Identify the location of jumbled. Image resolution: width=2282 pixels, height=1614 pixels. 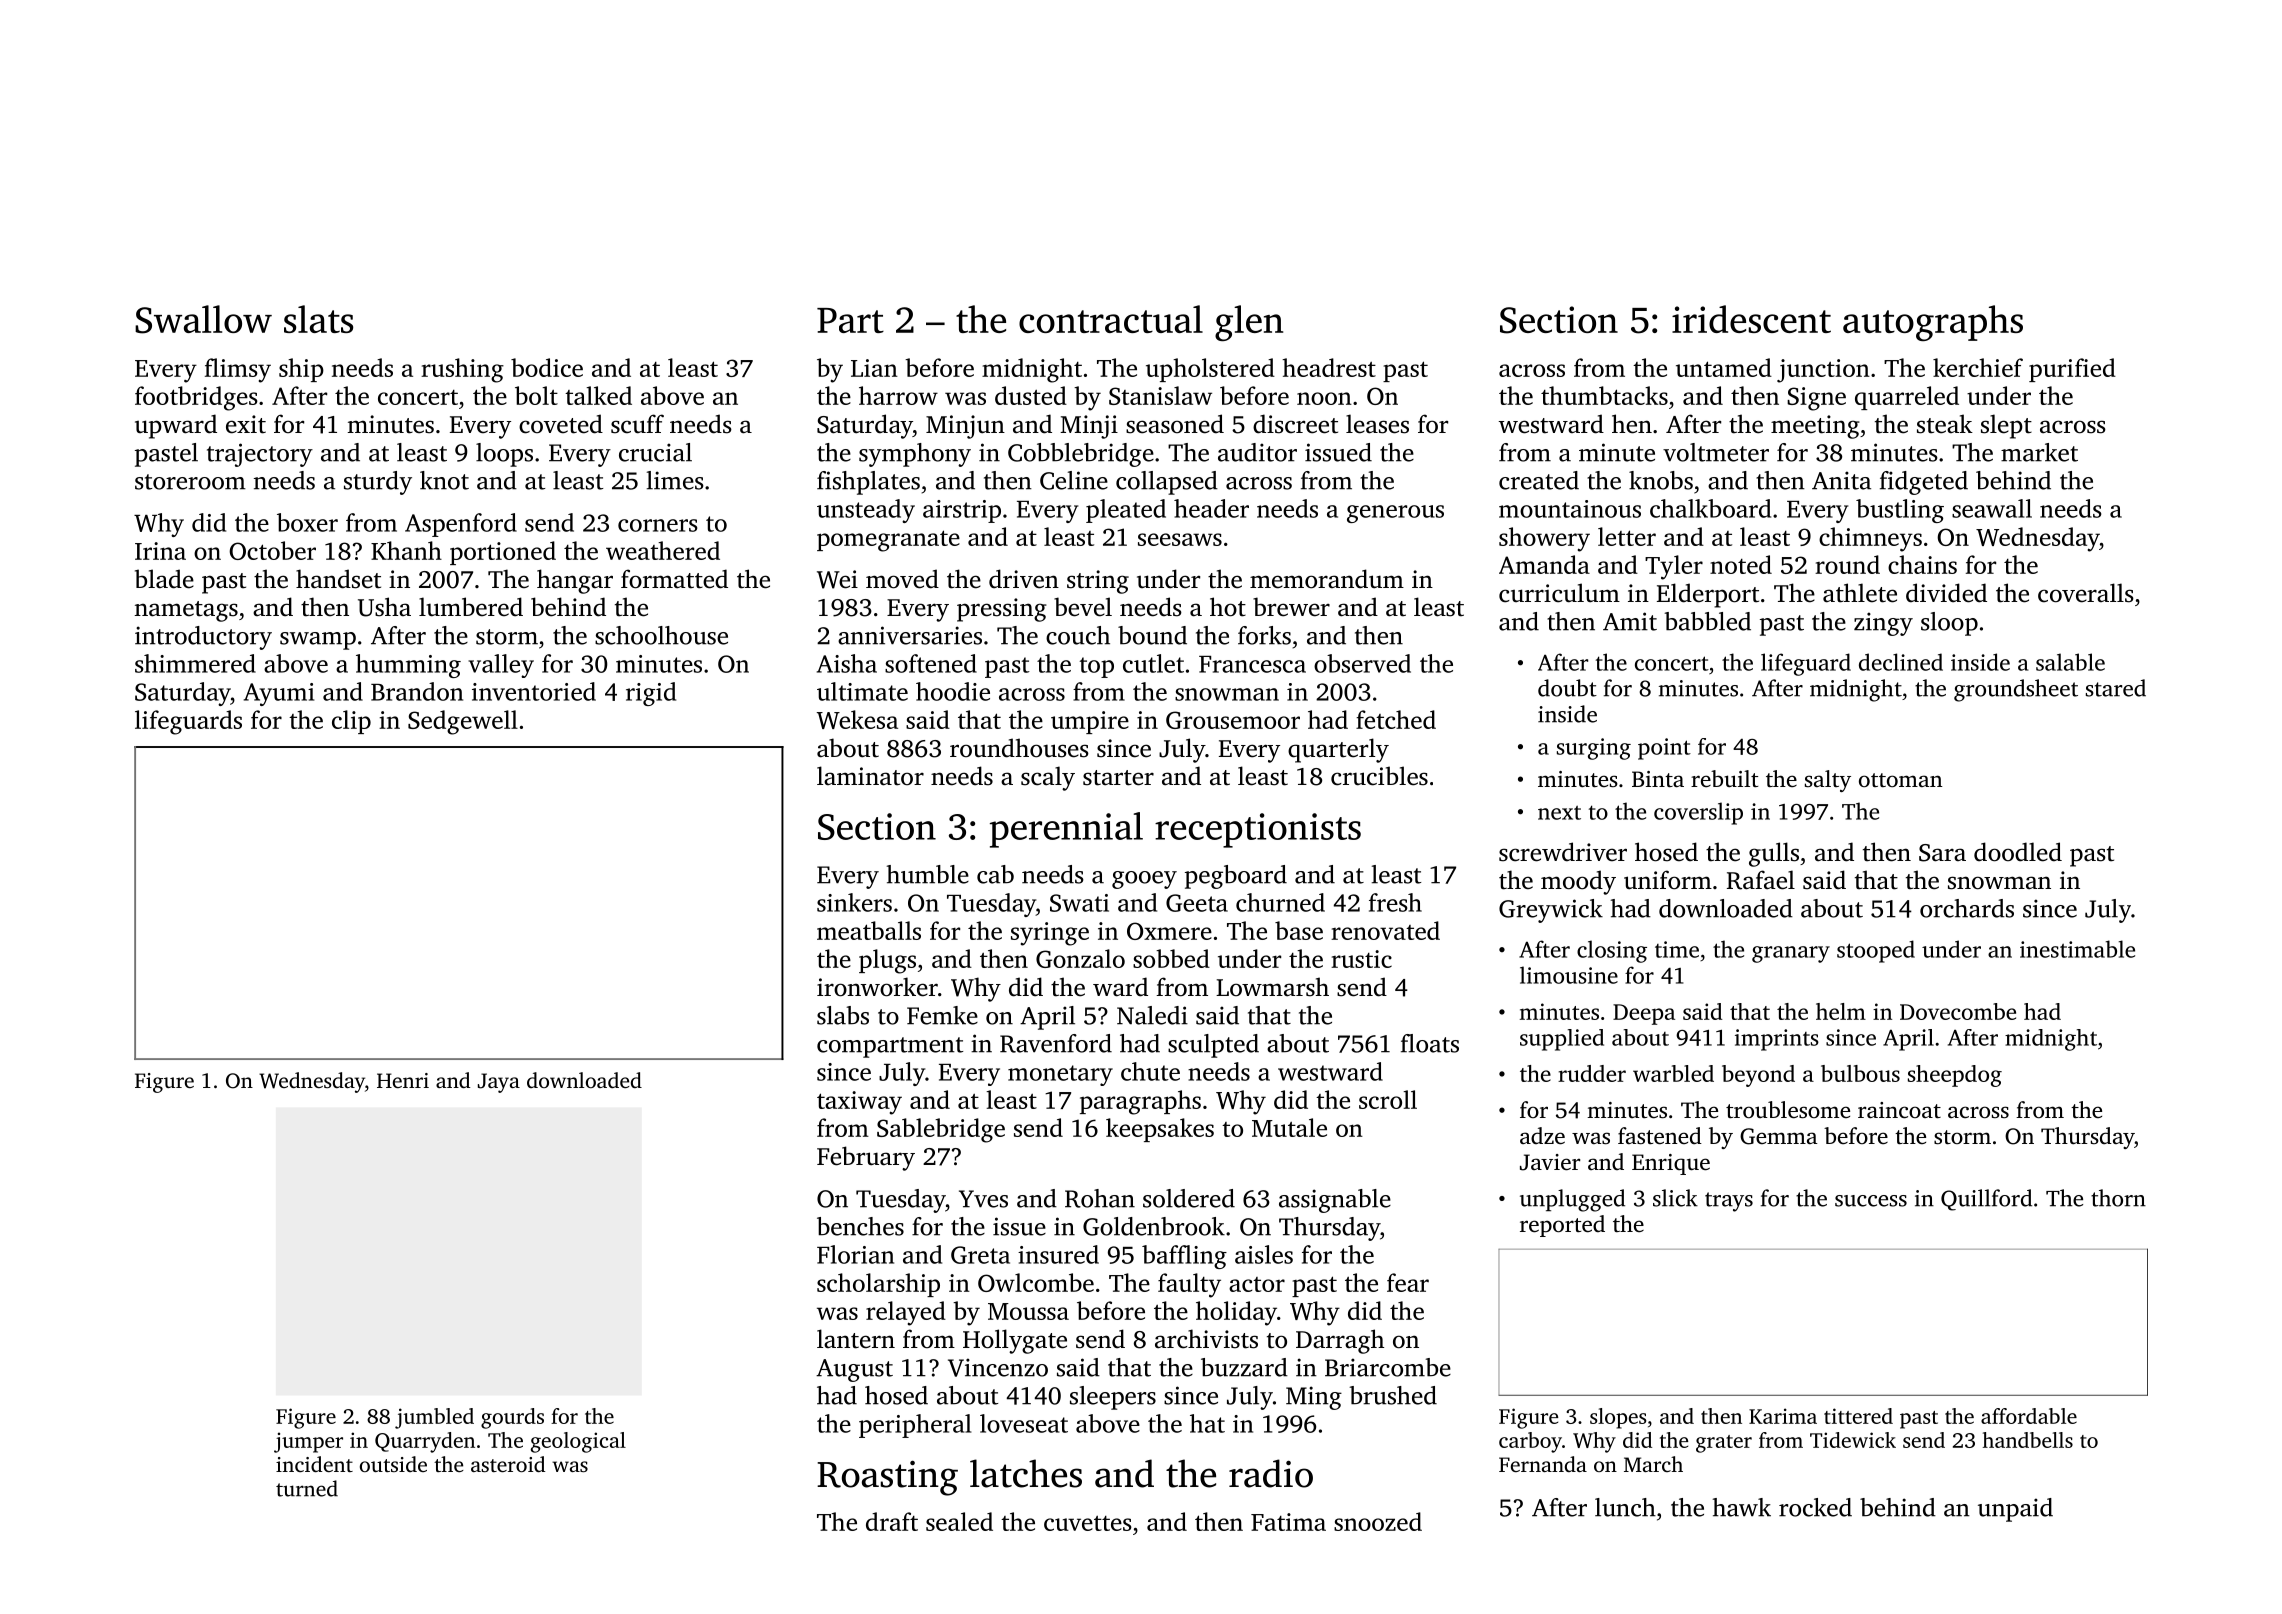
(434, 1418).
